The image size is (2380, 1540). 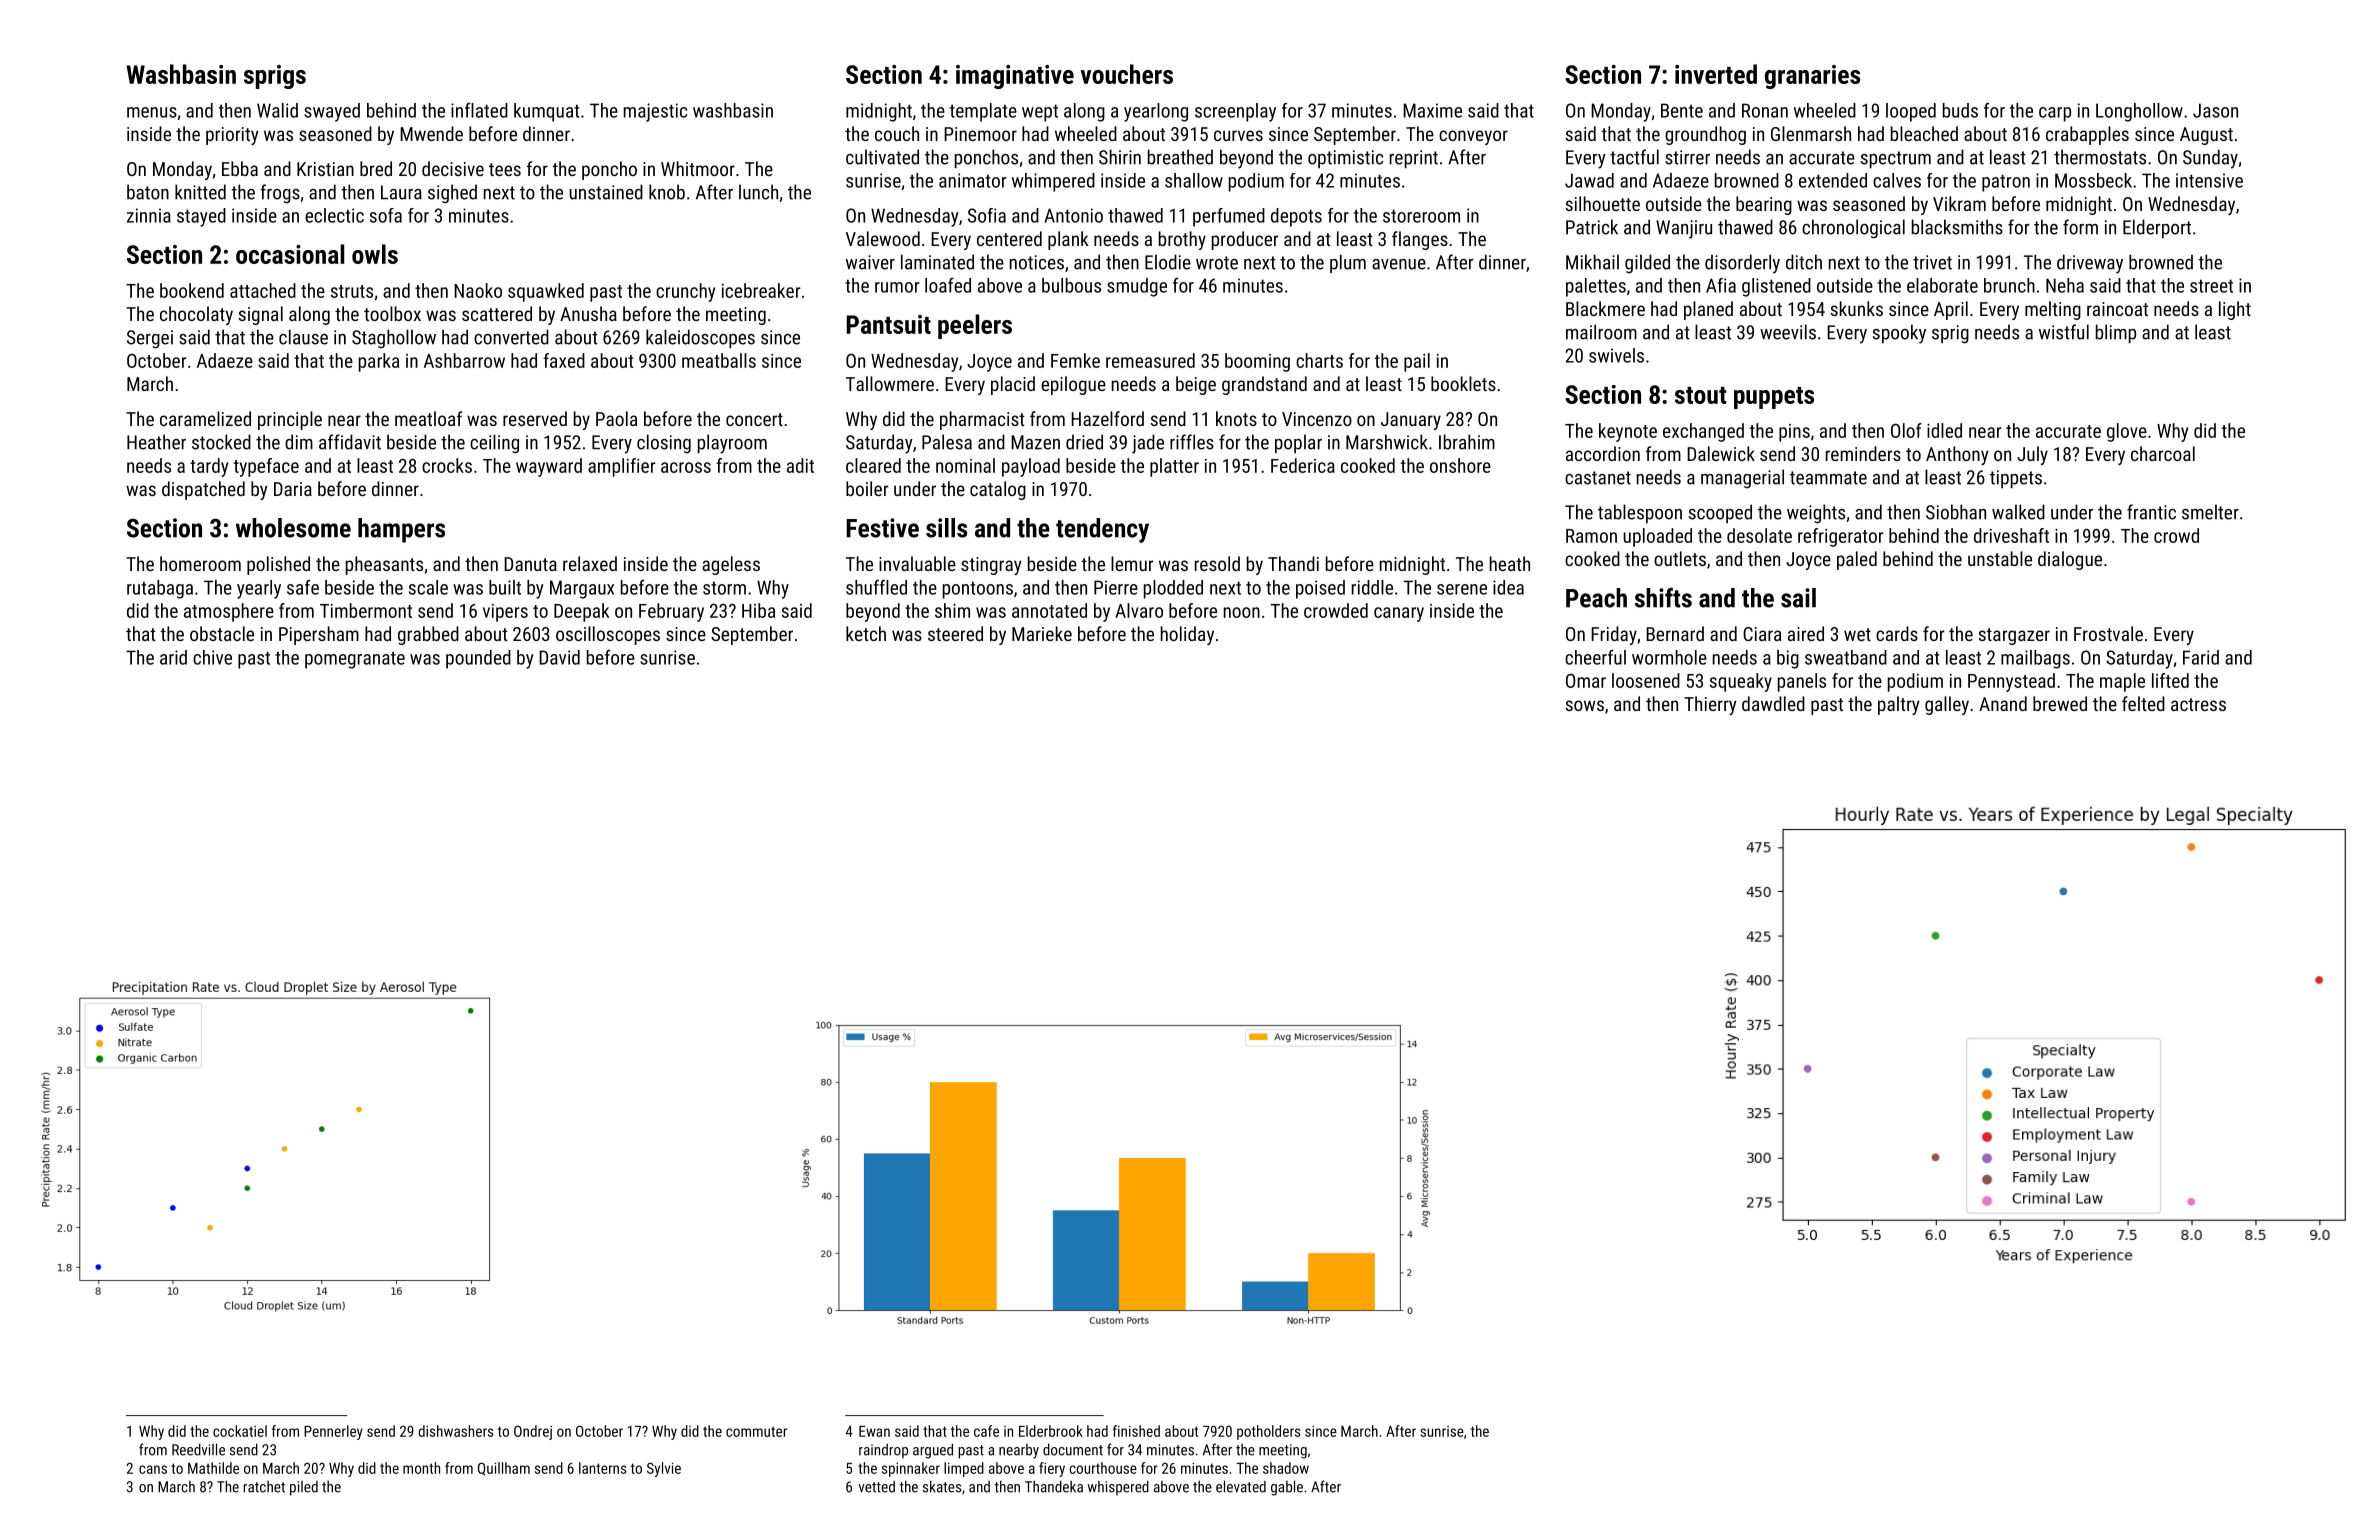 I want to click on avenue, so click(x=1399, y=264).
